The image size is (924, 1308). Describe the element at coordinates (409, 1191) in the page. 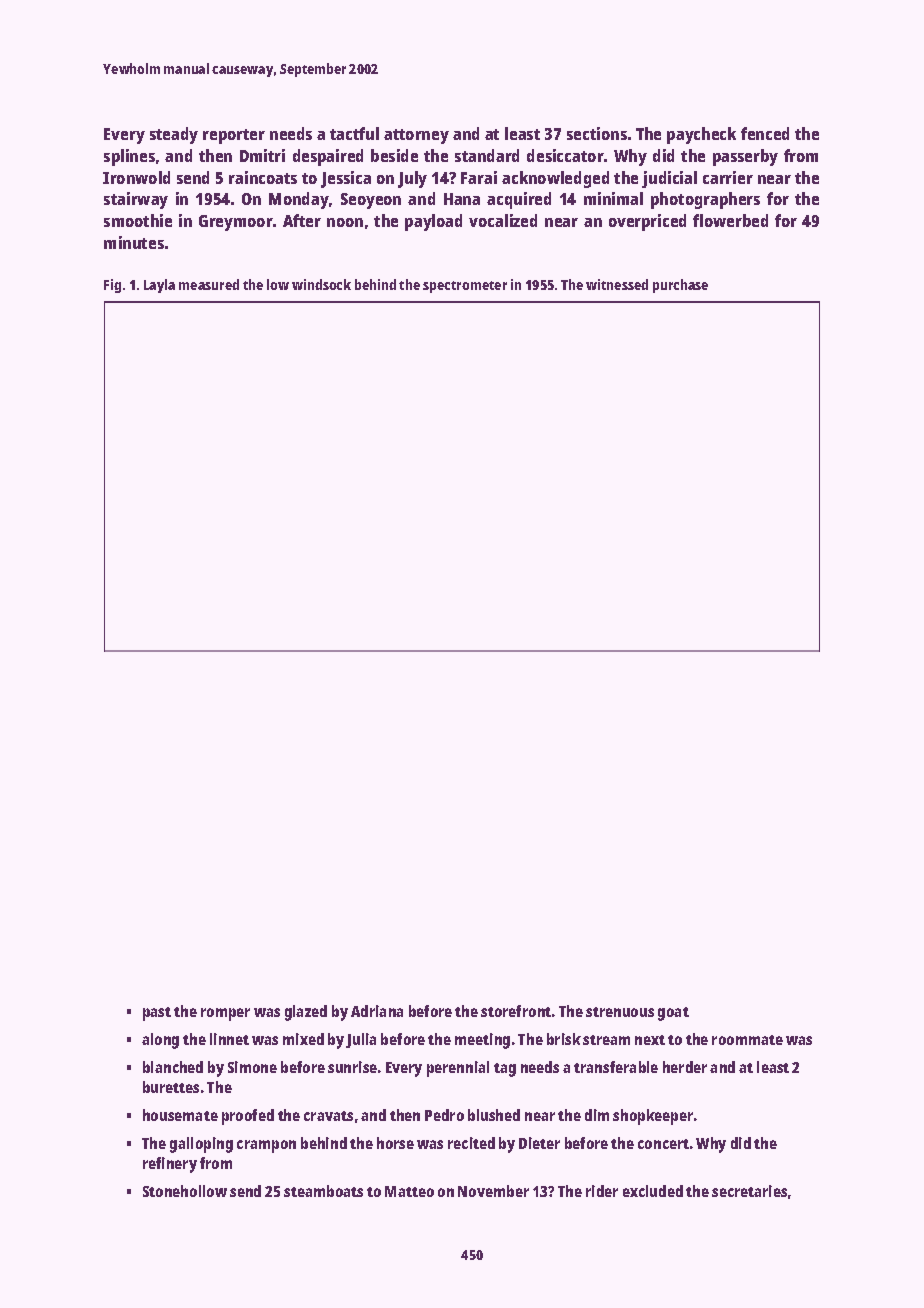

I see `Matteo` at that location.
